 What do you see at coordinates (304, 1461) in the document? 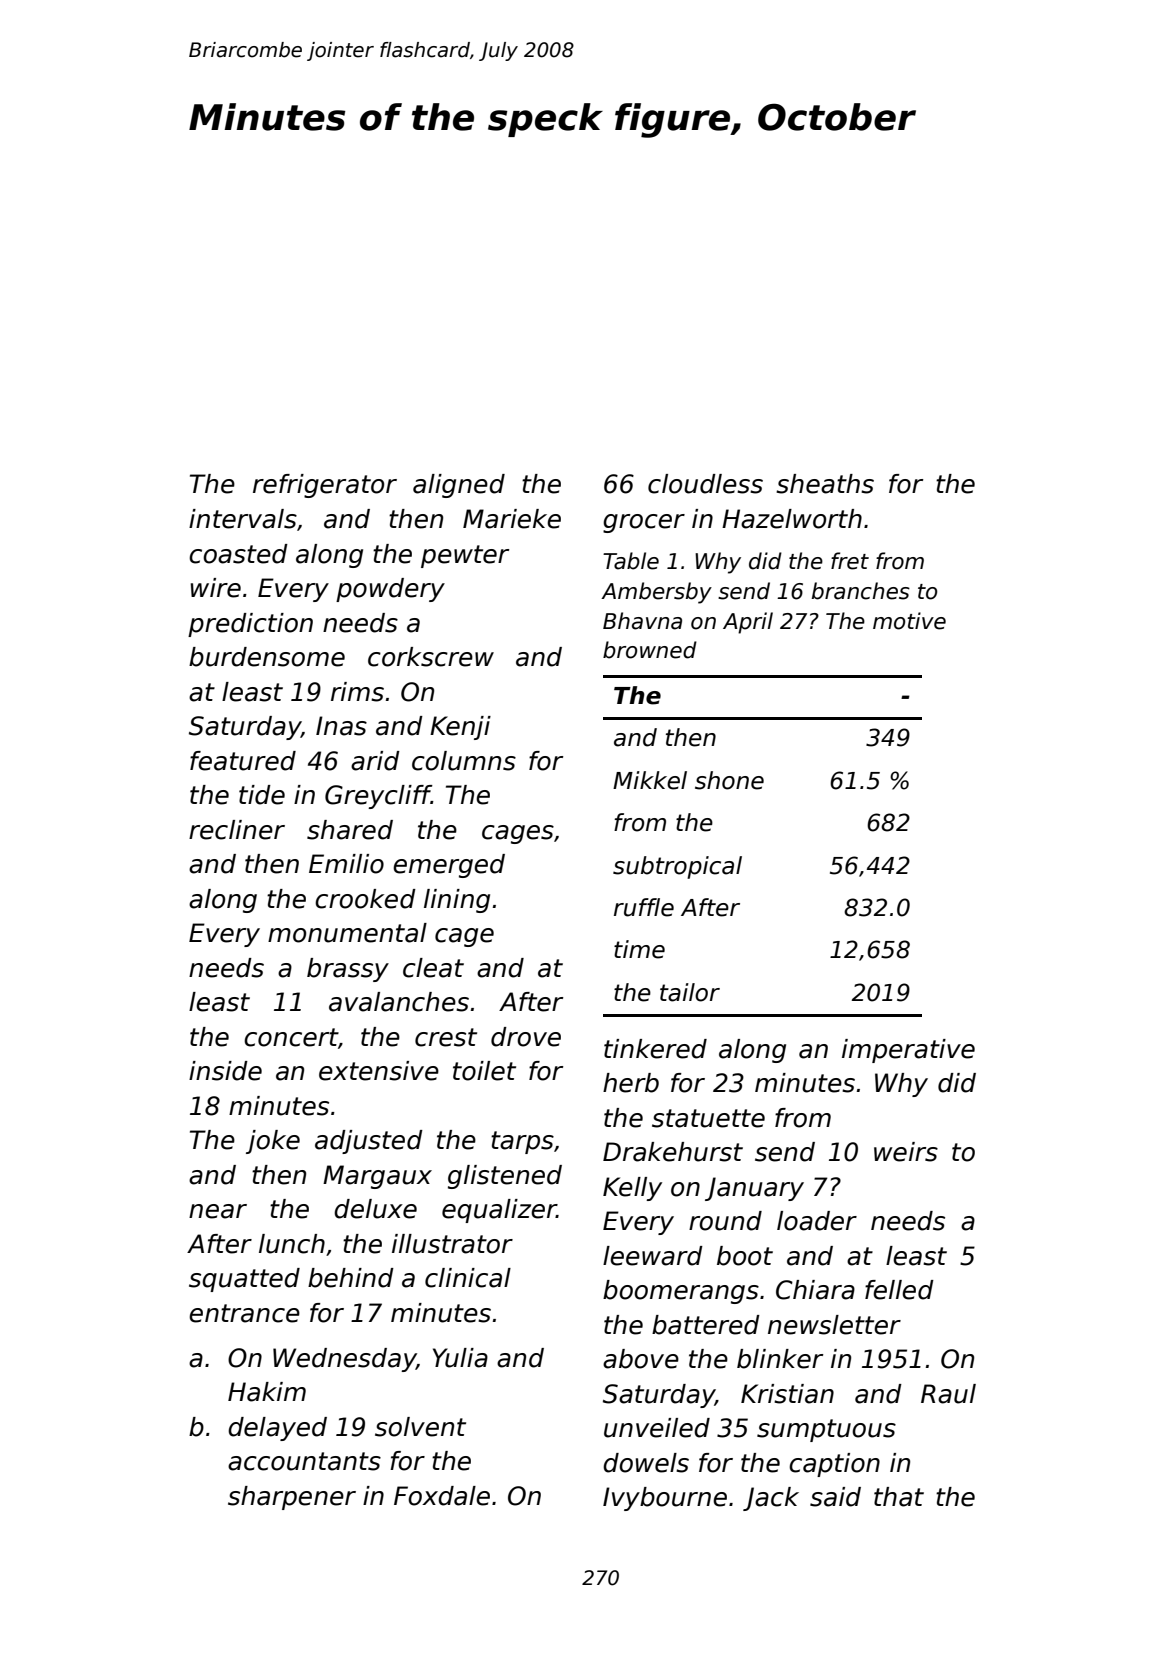
I see `accountants` at bounding box center [304, 1461].
